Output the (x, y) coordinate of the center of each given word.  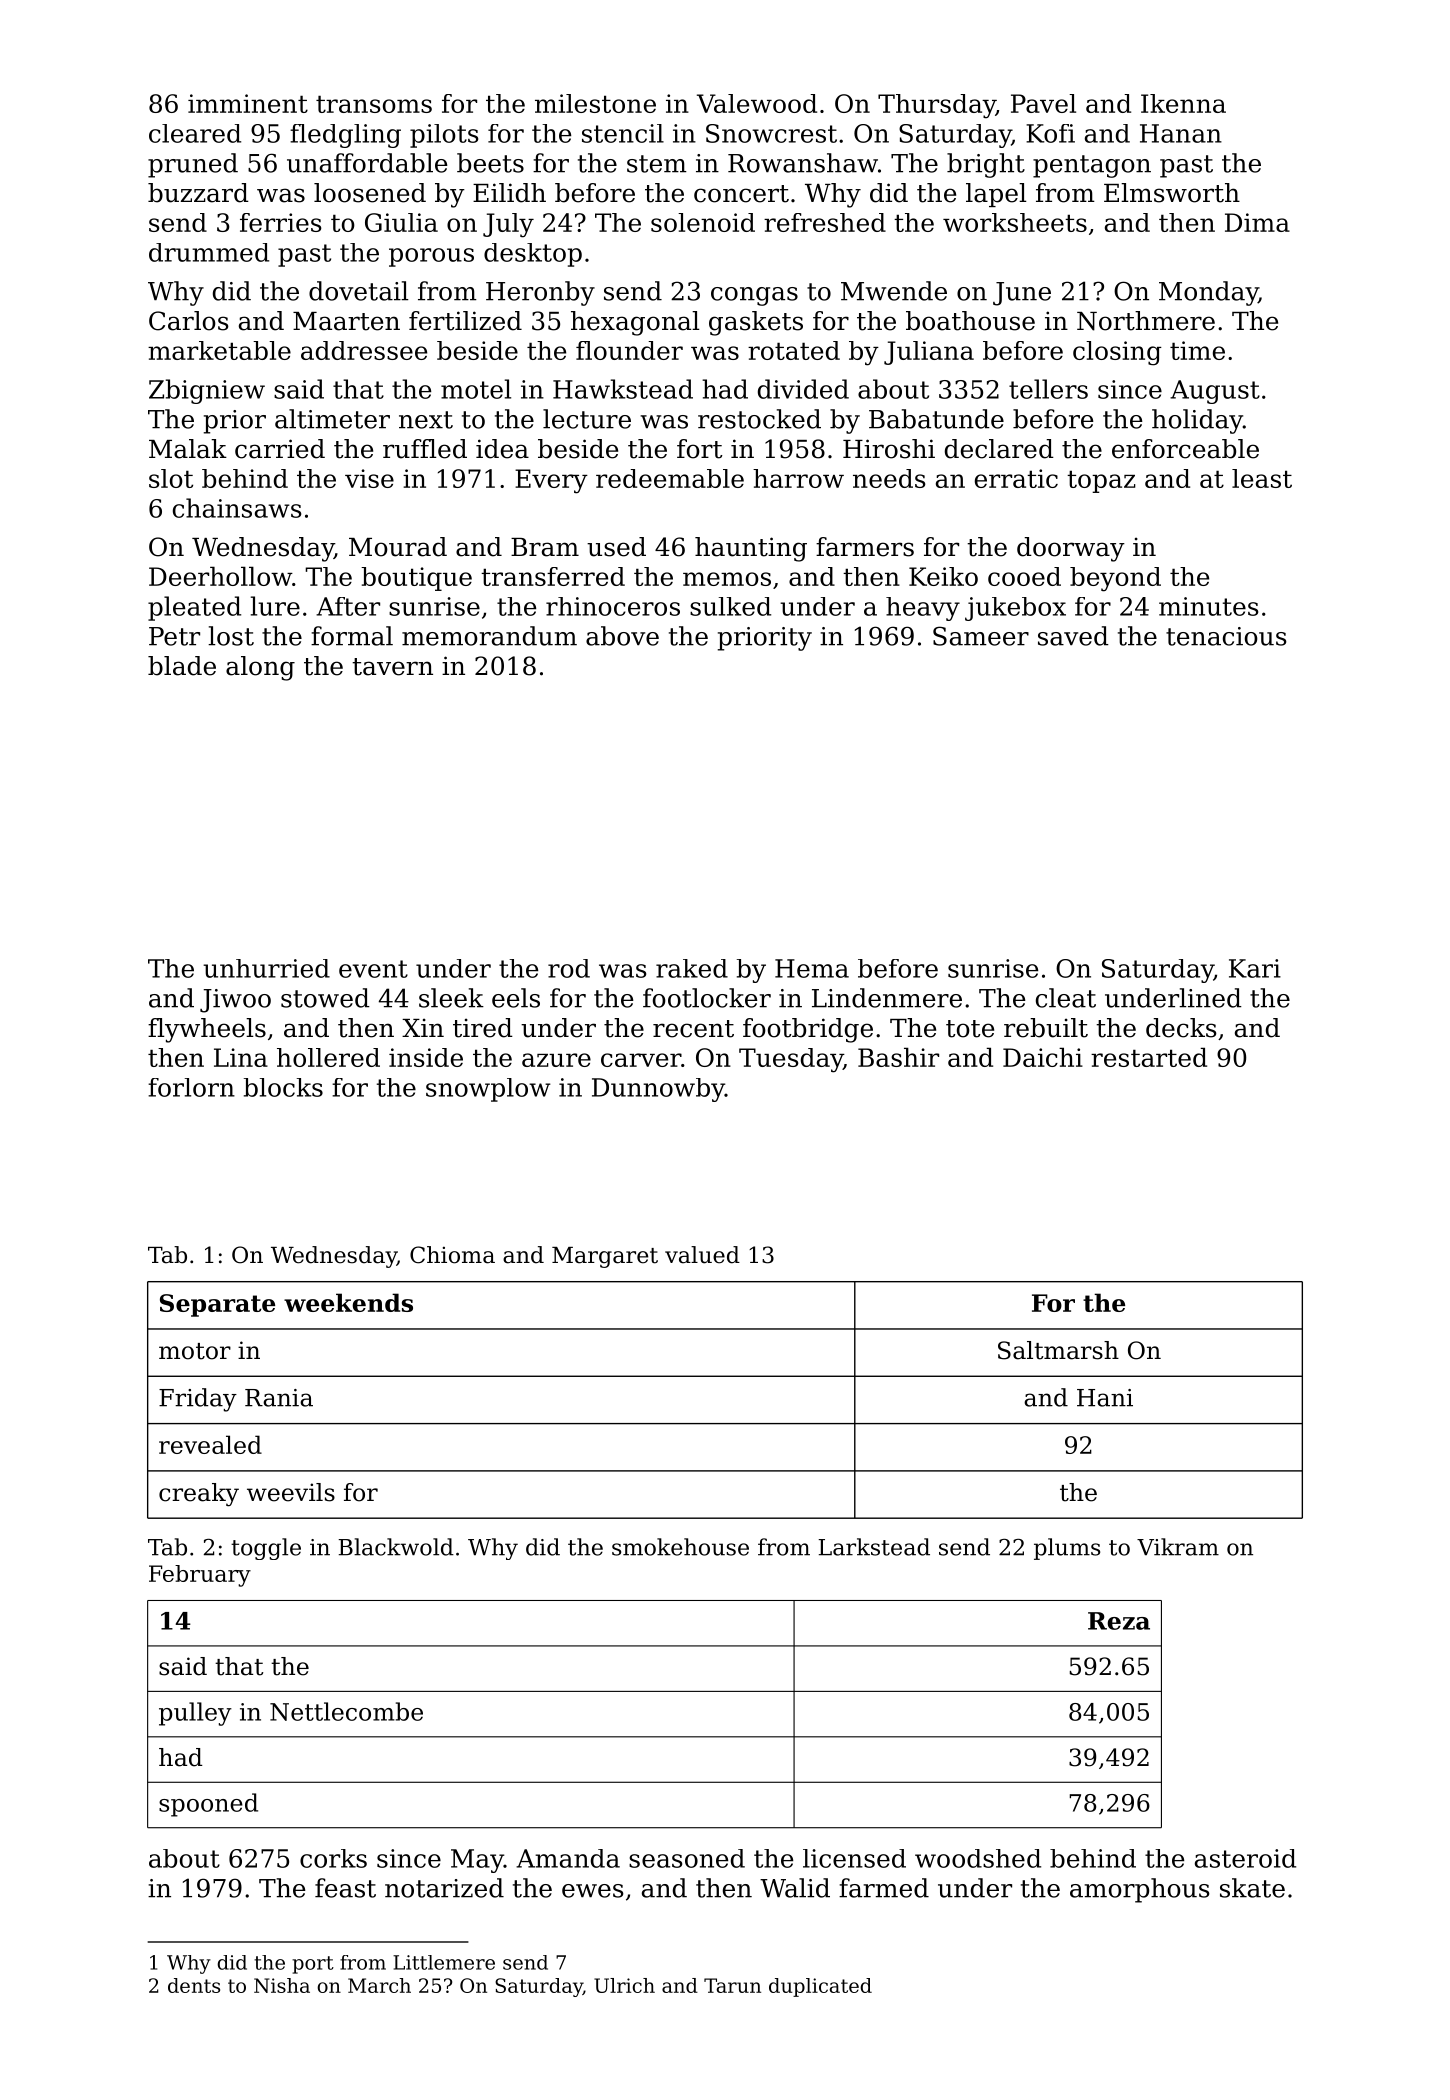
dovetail (359, 291)
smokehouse (680, 1547)
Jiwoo (235, 1001)
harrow (798, 478)
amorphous (1140, 1890)
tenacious (1226, 636)
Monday (1208, 293)
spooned (208, 1805)
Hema (812, 968)
